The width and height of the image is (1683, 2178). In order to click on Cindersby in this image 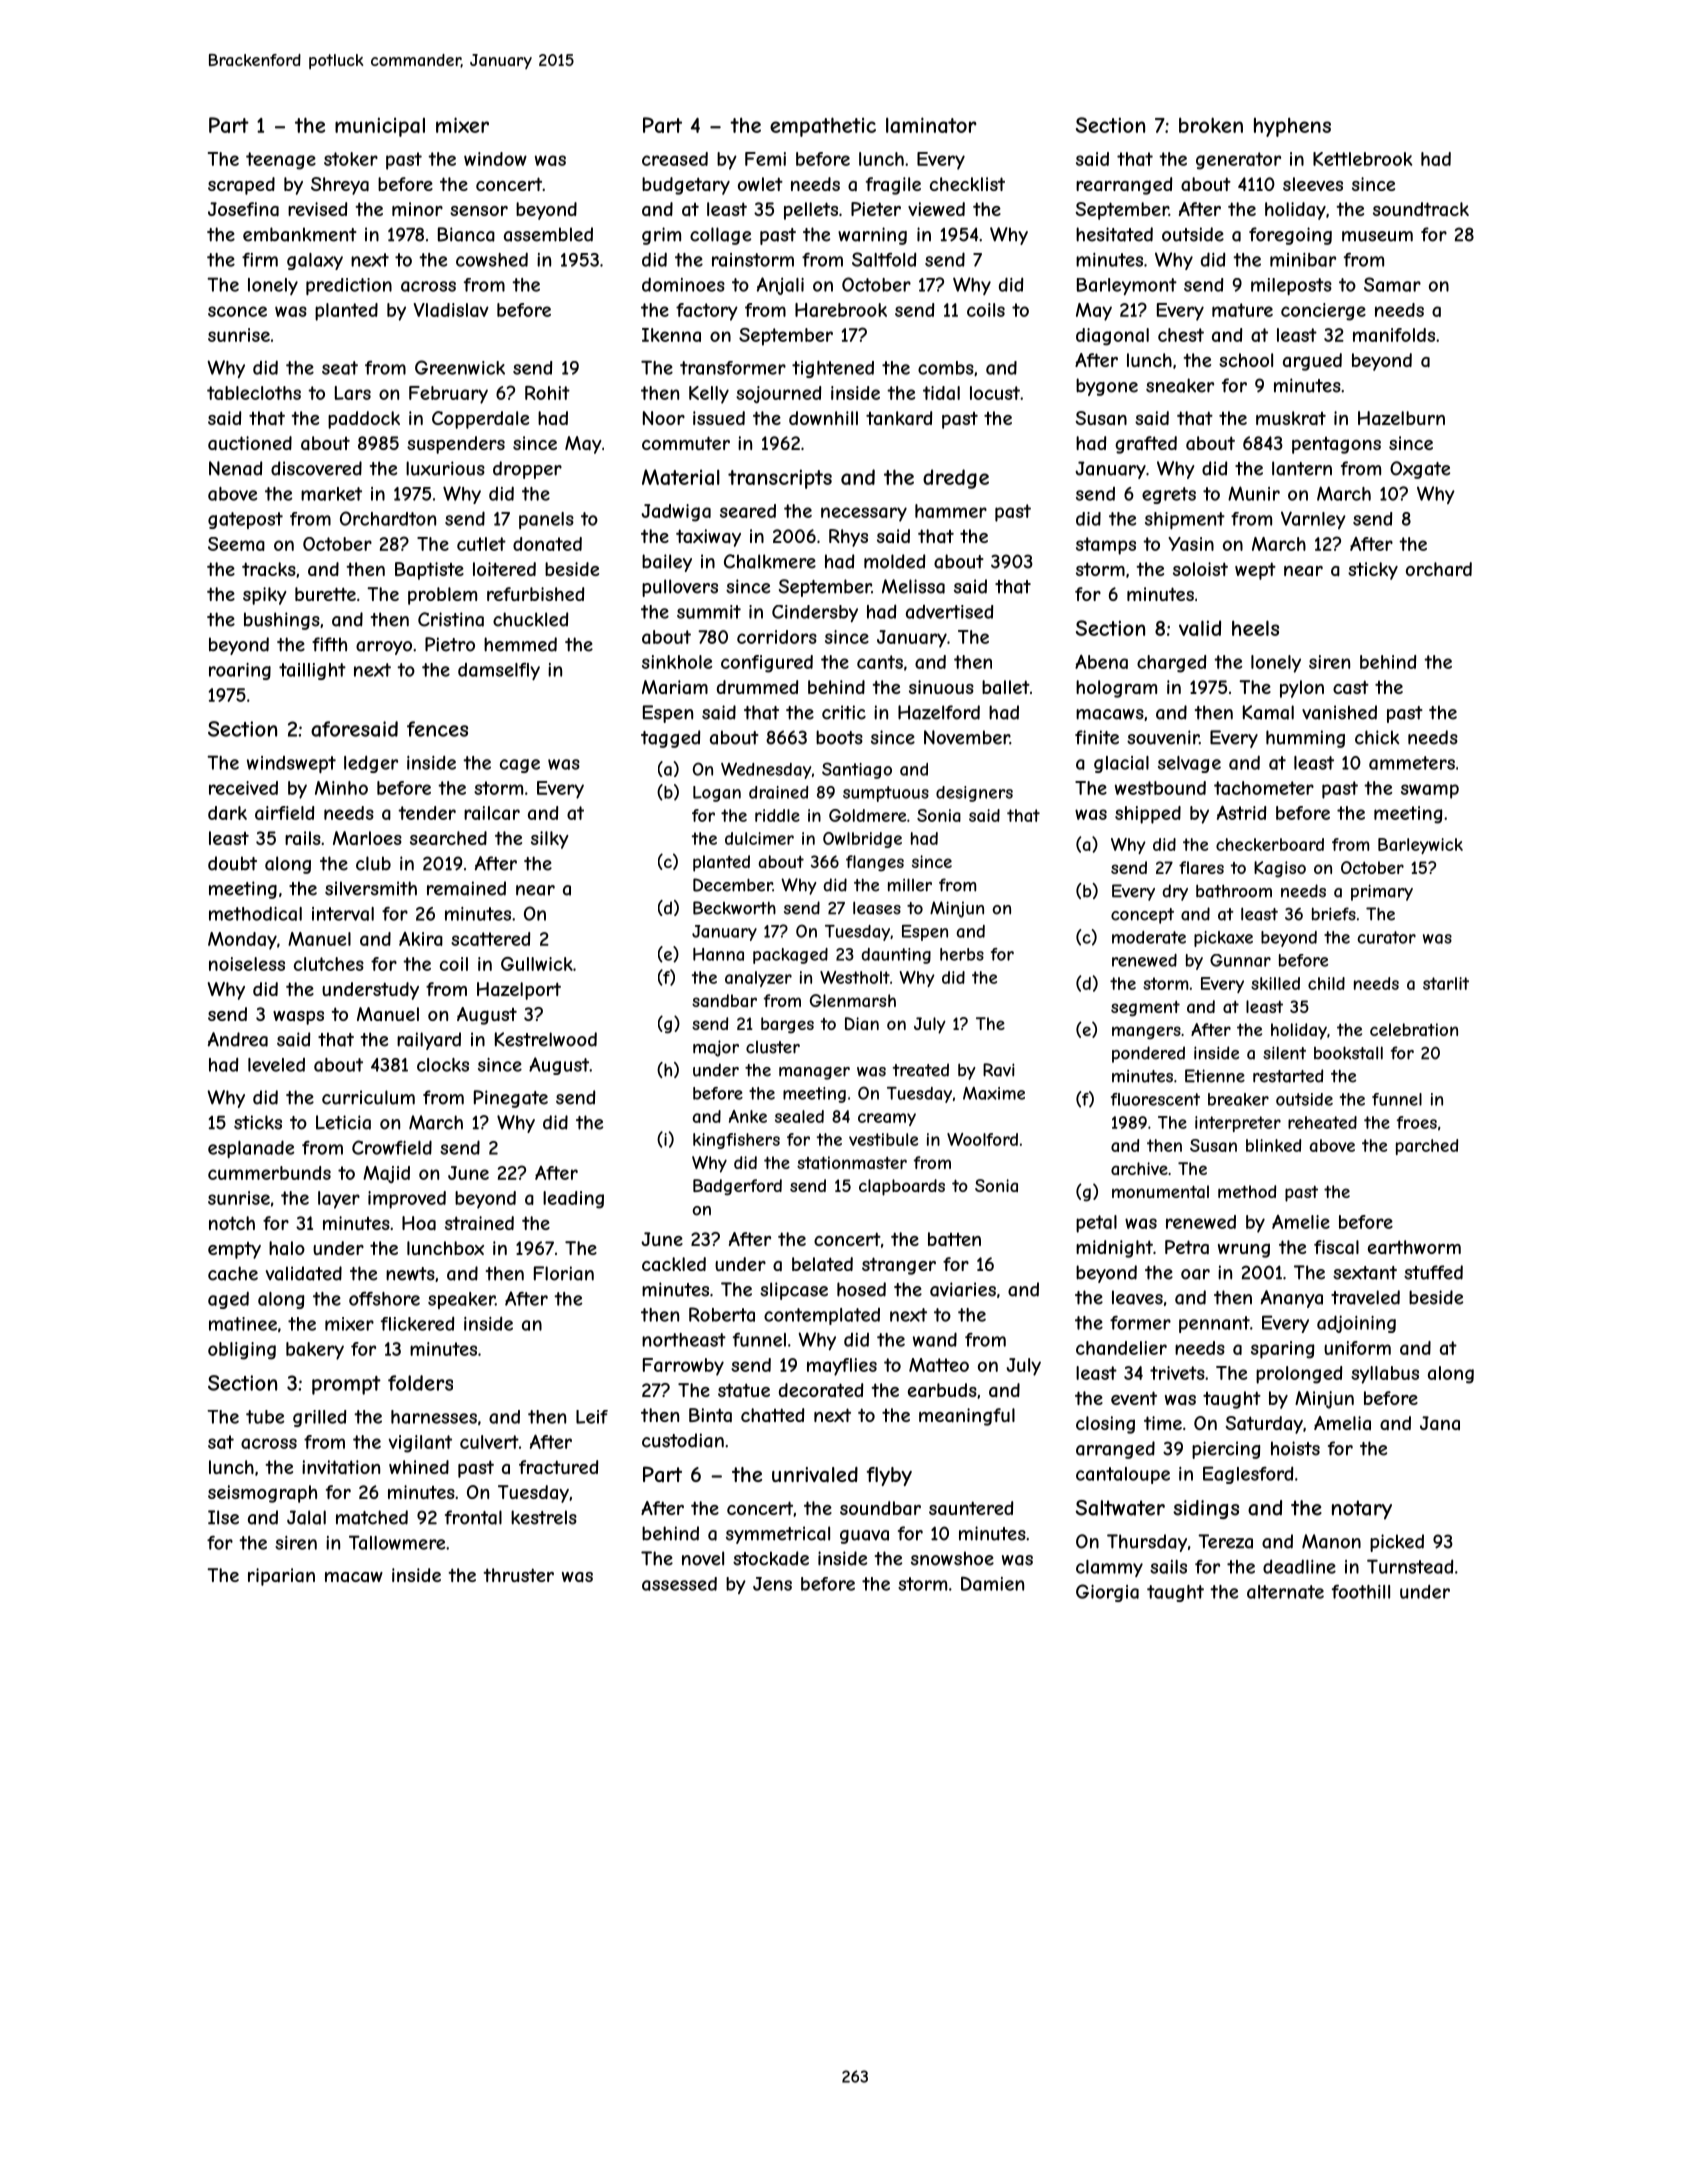, I will do `click(815, 613)`.
